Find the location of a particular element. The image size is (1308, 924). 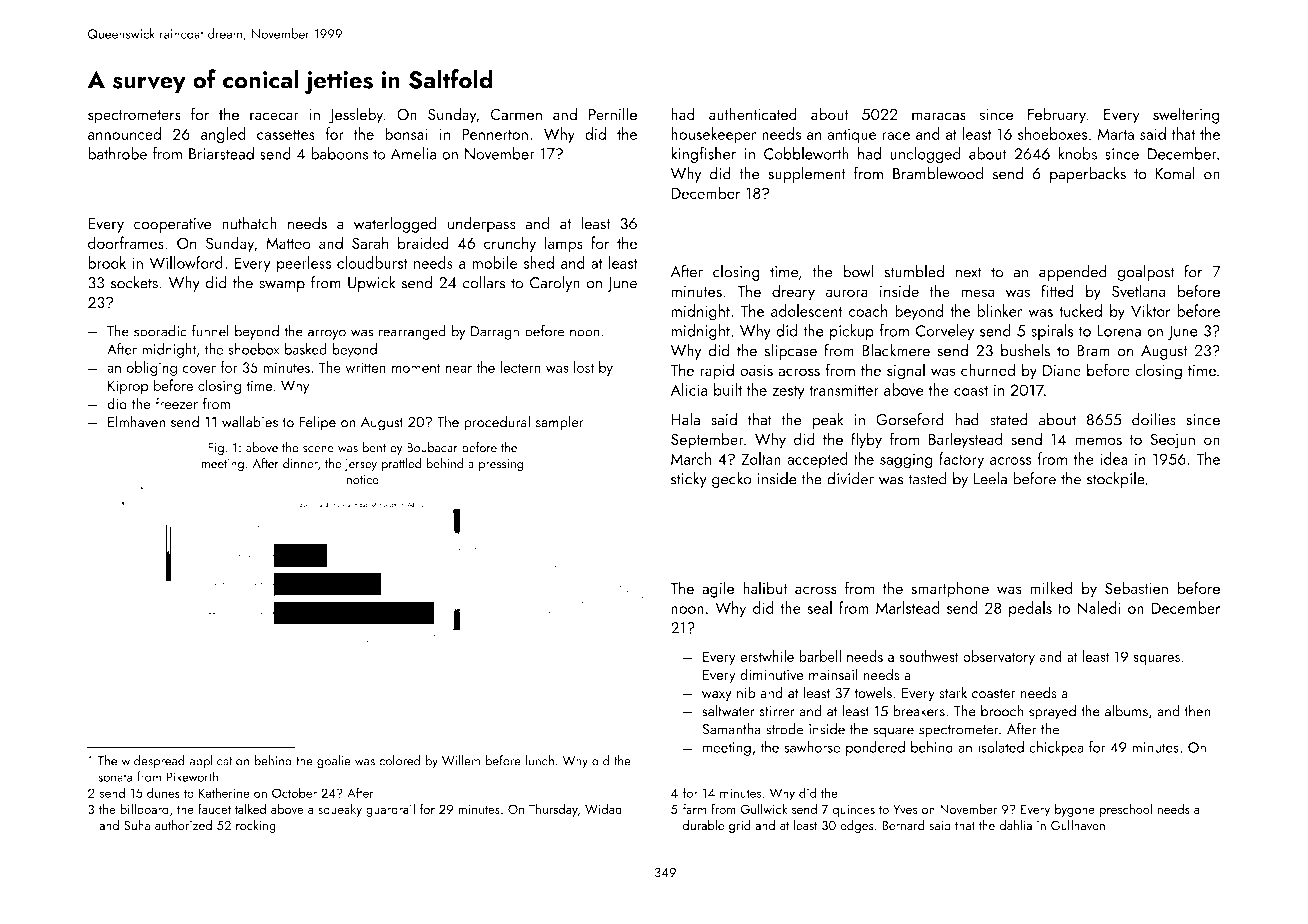

sonata is located at coordinates (115, 777).
